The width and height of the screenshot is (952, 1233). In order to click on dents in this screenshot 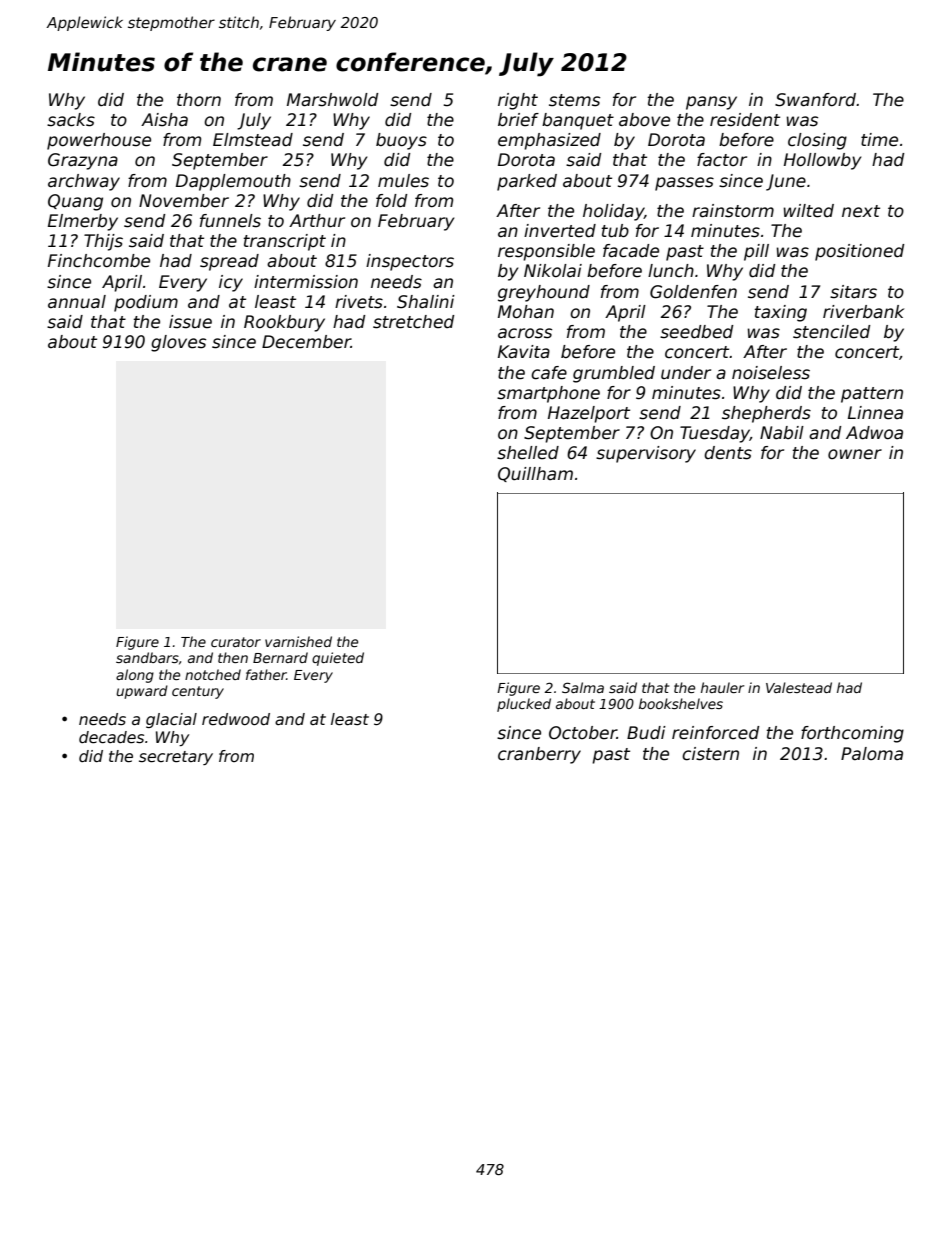, I will do `click(728, 453)`.
